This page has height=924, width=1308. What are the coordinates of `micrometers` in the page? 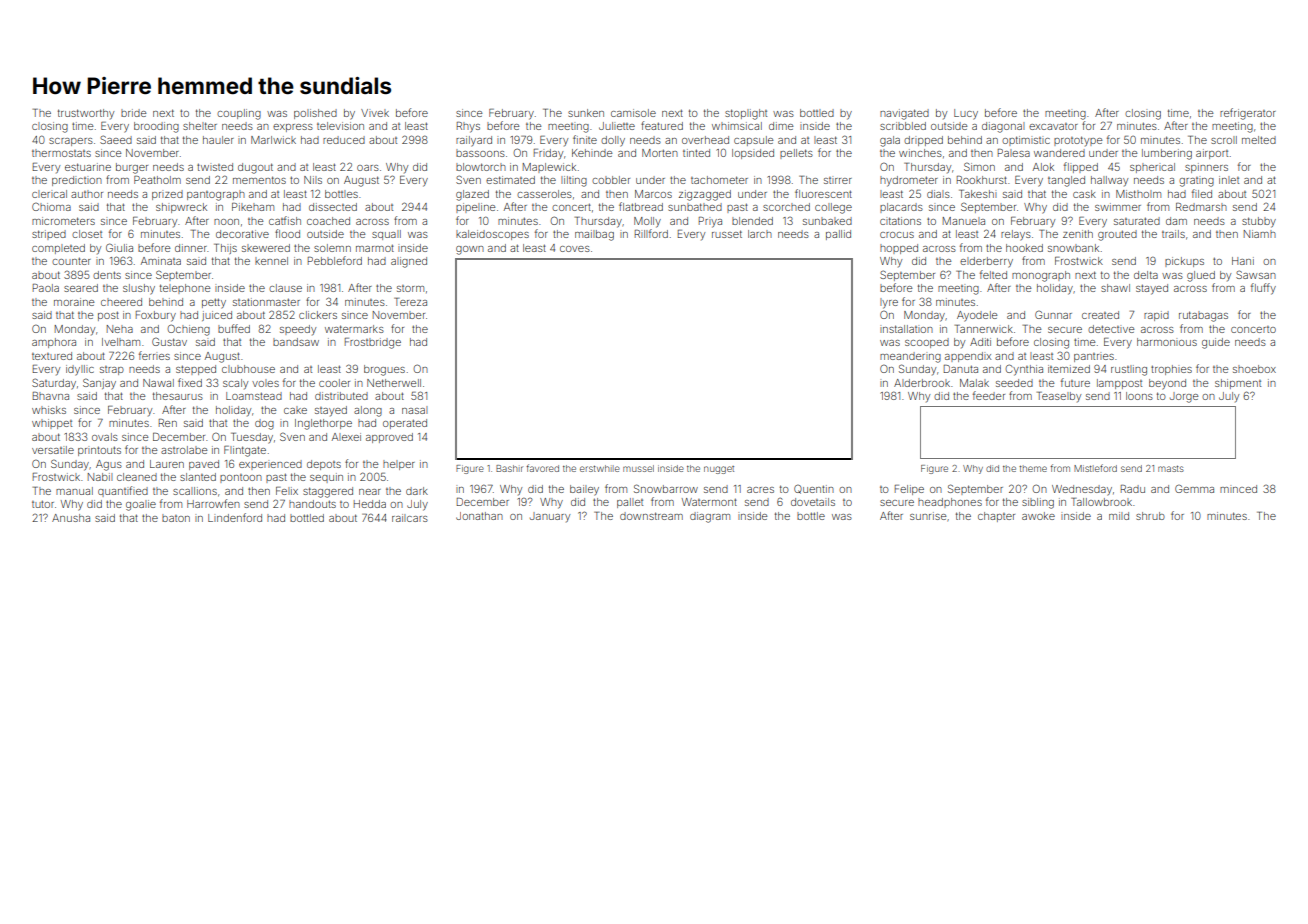 It's located at (63, 221).
